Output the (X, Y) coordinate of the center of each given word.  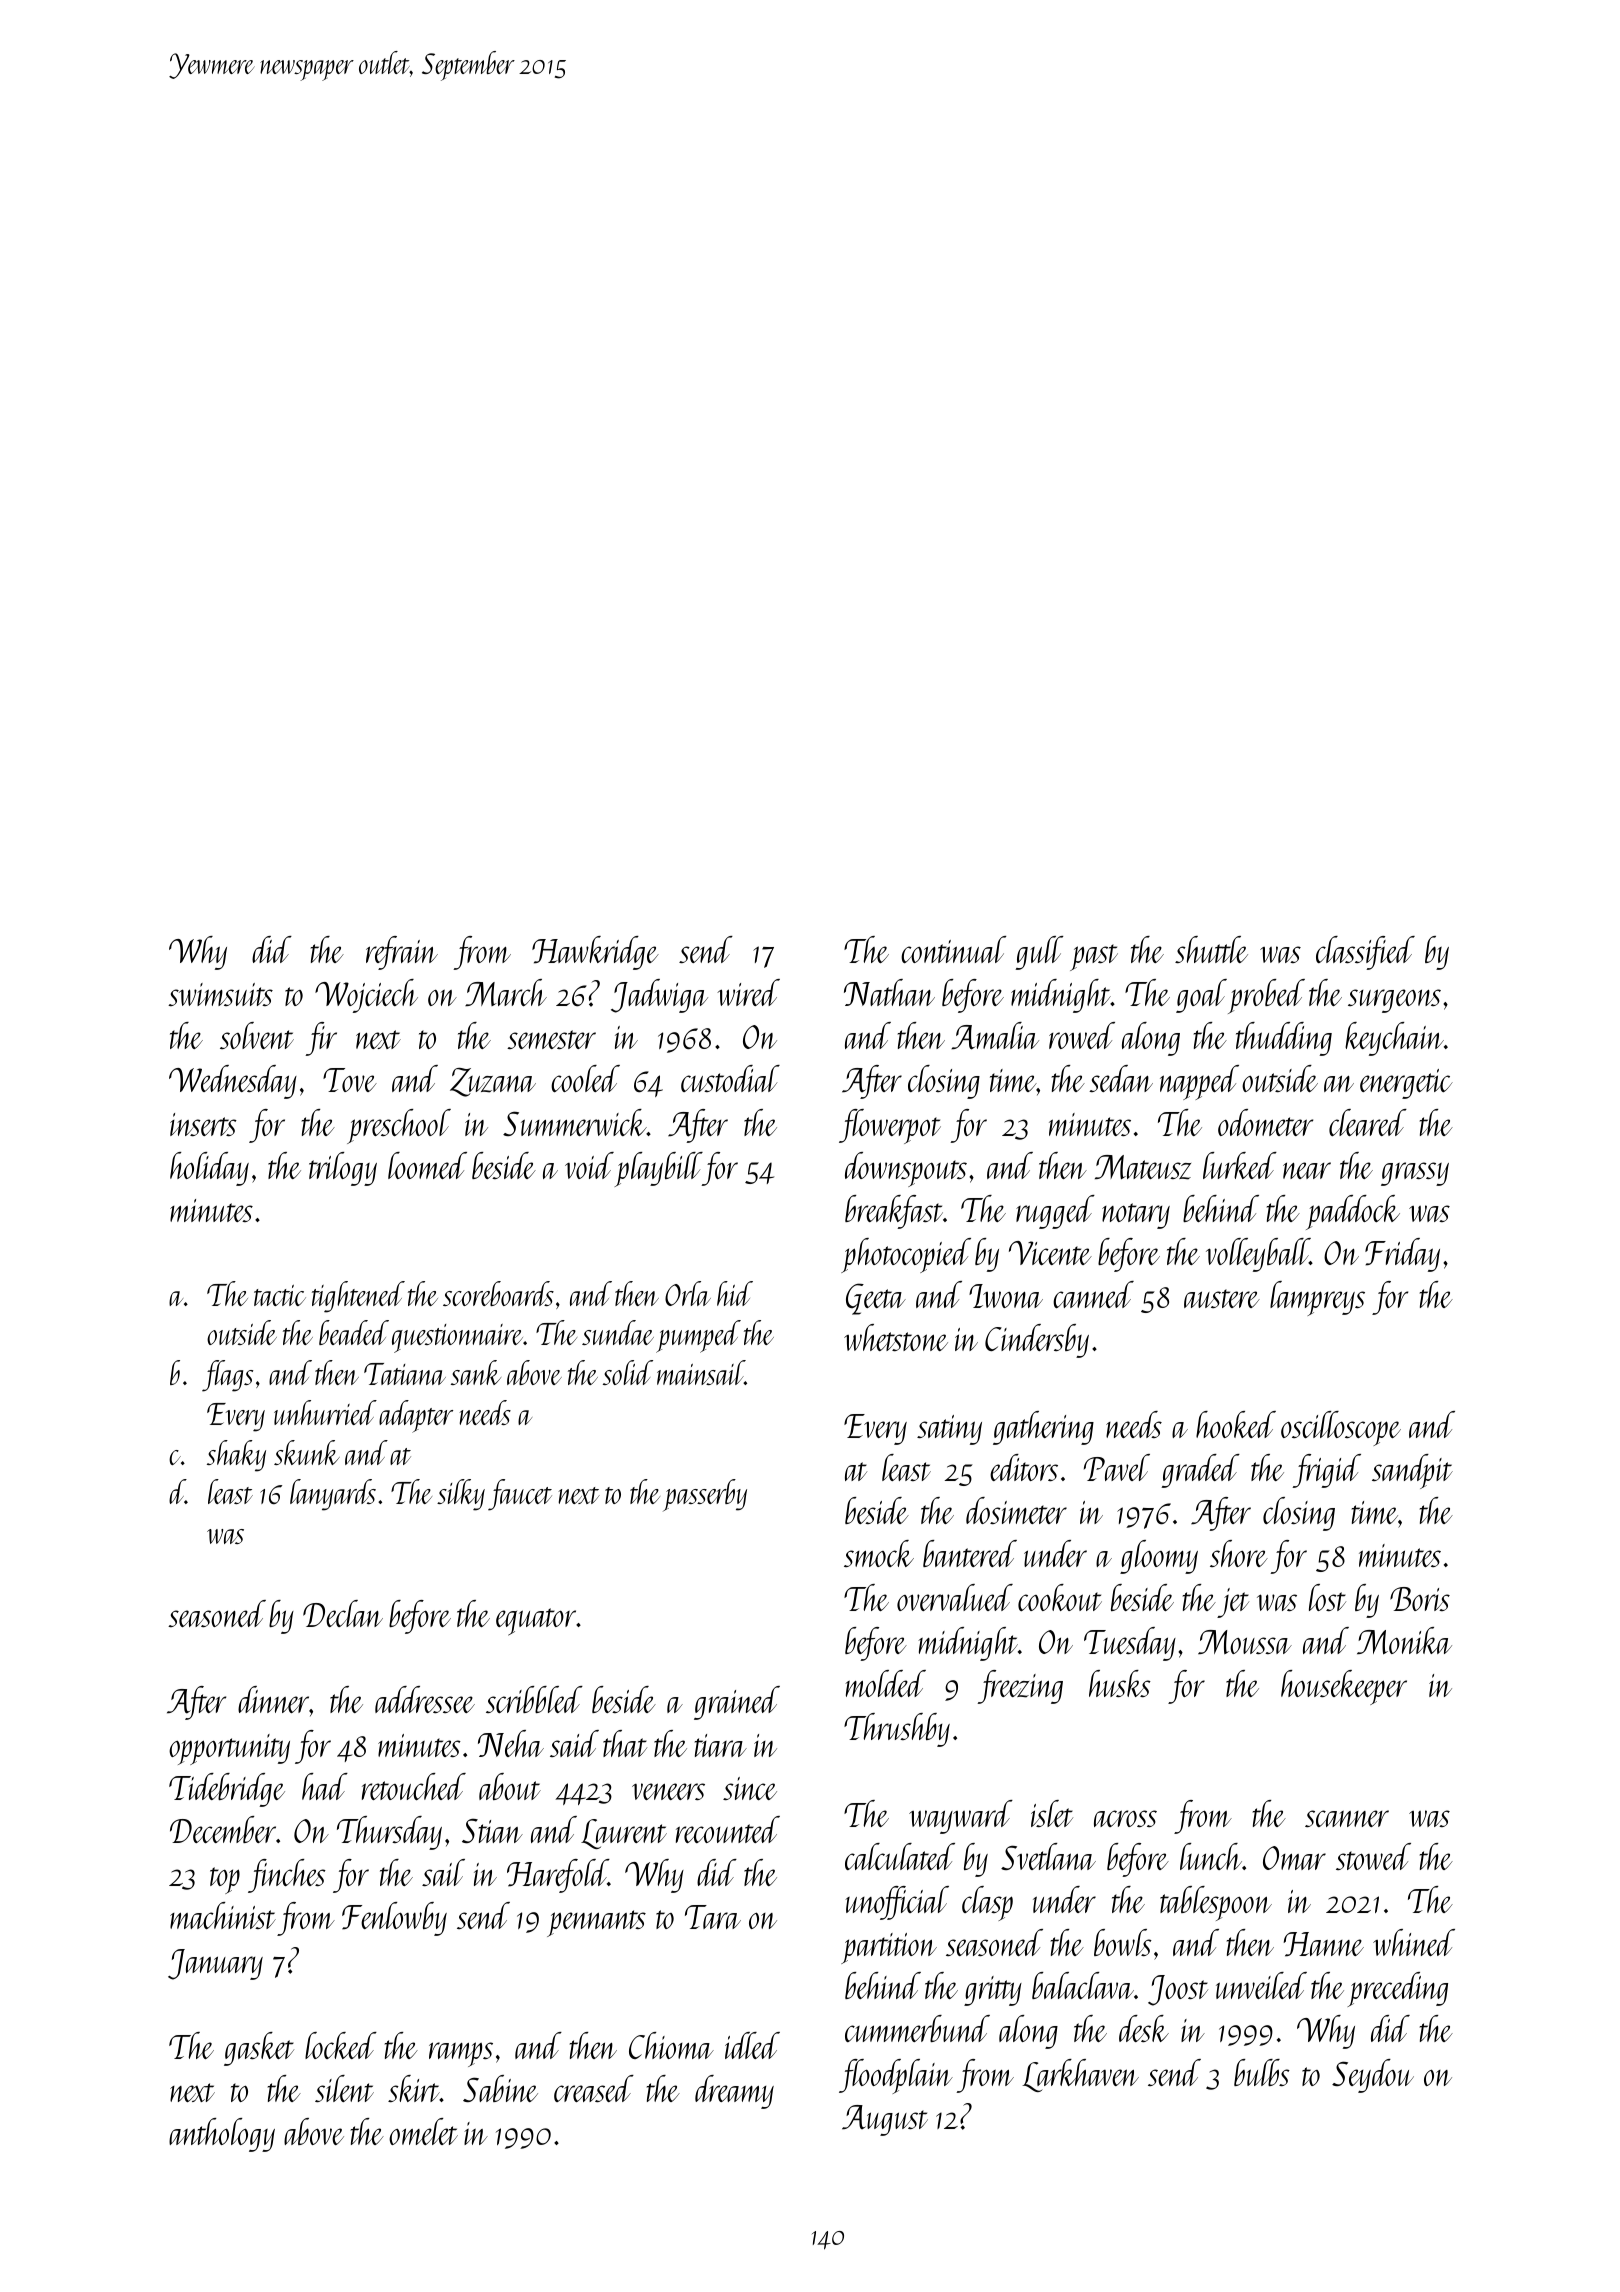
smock (879, 1553)
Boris (1420, 1599)
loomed (427, 1165)
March (506, 992)
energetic (1406, 1084)
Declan (343, 1613)
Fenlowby (394, 1919)
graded (1200, 1471)
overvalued (955, 1597)
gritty (993, 1991)
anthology (222, 2135)
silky (461, 1495)
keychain (1394, 1039)
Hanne (1324, 1944)
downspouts (906, 1169)
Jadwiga (659, 996)
